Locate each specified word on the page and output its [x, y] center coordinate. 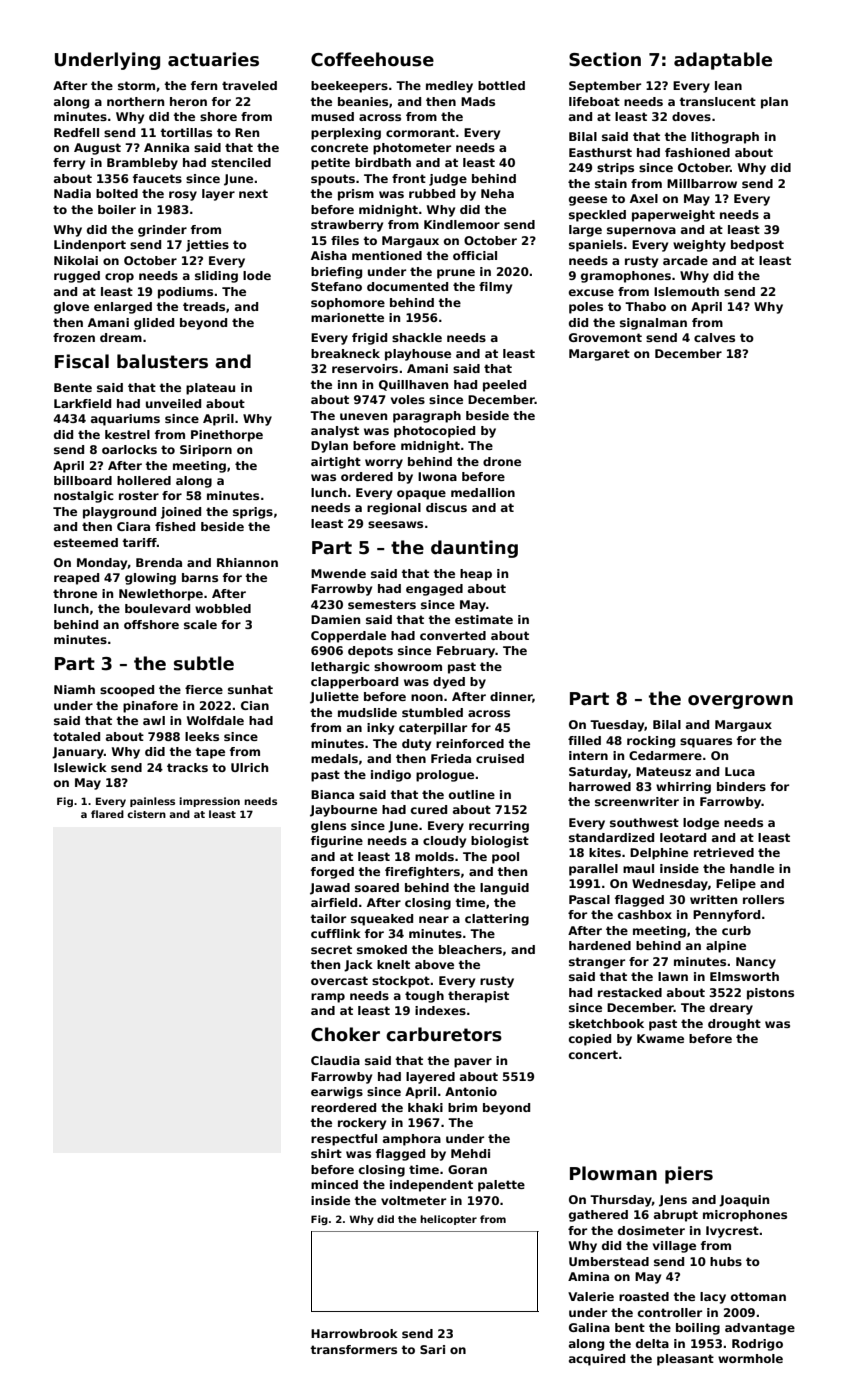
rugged [77, 277]
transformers [353, 1349]
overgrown [740, 702]
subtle [204, 663]
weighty [699, 246]
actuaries [213, 59]
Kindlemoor [462, 224]
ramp [328, 998]
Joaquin [744, 1201]
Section [605, 59]
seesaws [395, 524]
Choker [345, 1034]
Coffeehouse [372, 59]
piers [689, 1175]
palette [501, 1186]
